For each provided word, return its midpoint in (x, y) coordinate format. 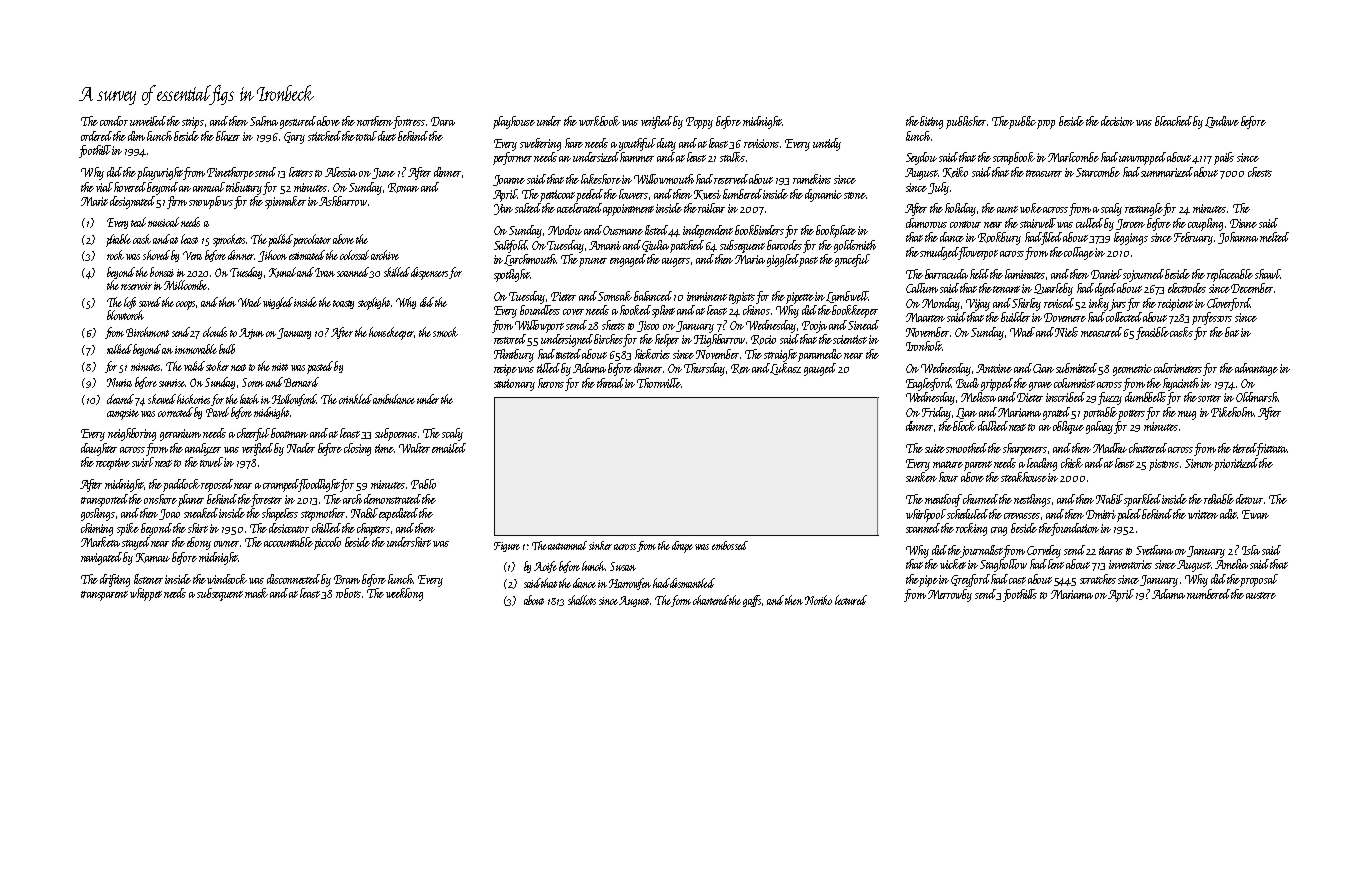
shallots (582, 600)
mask (256, 593)
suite (935, 448)
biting (931, 122)
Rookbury (999, 238)
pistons (1164, 465)
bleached (1173, 121)
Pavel (217, 412)
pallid (280, 240)
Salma (264, 121)
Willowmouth (664, 179)
